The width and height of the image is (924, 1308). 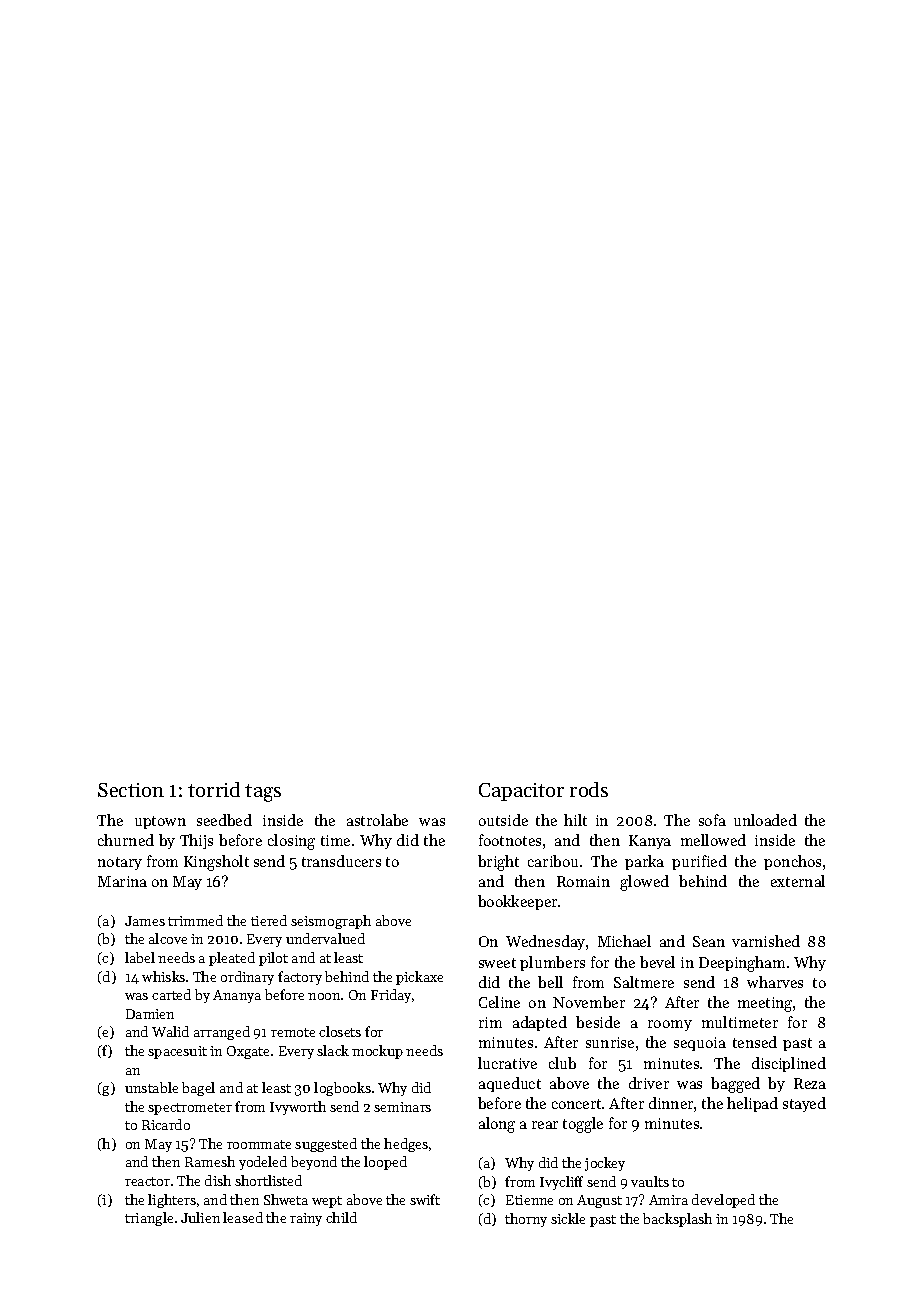 I want to click on rods, so click(x=589, y=789).
